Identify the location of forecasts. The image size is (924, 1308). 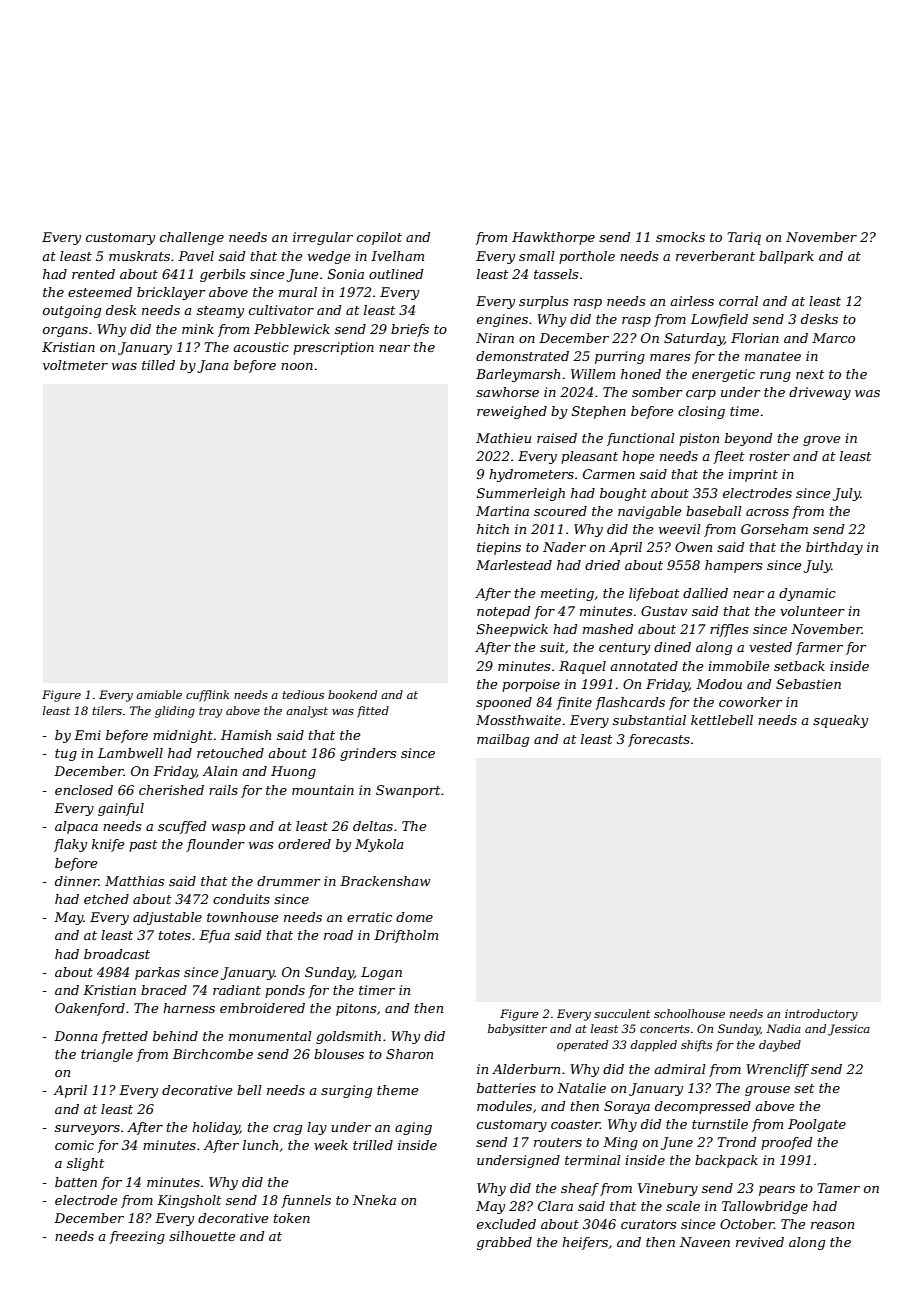
(659, 740).
